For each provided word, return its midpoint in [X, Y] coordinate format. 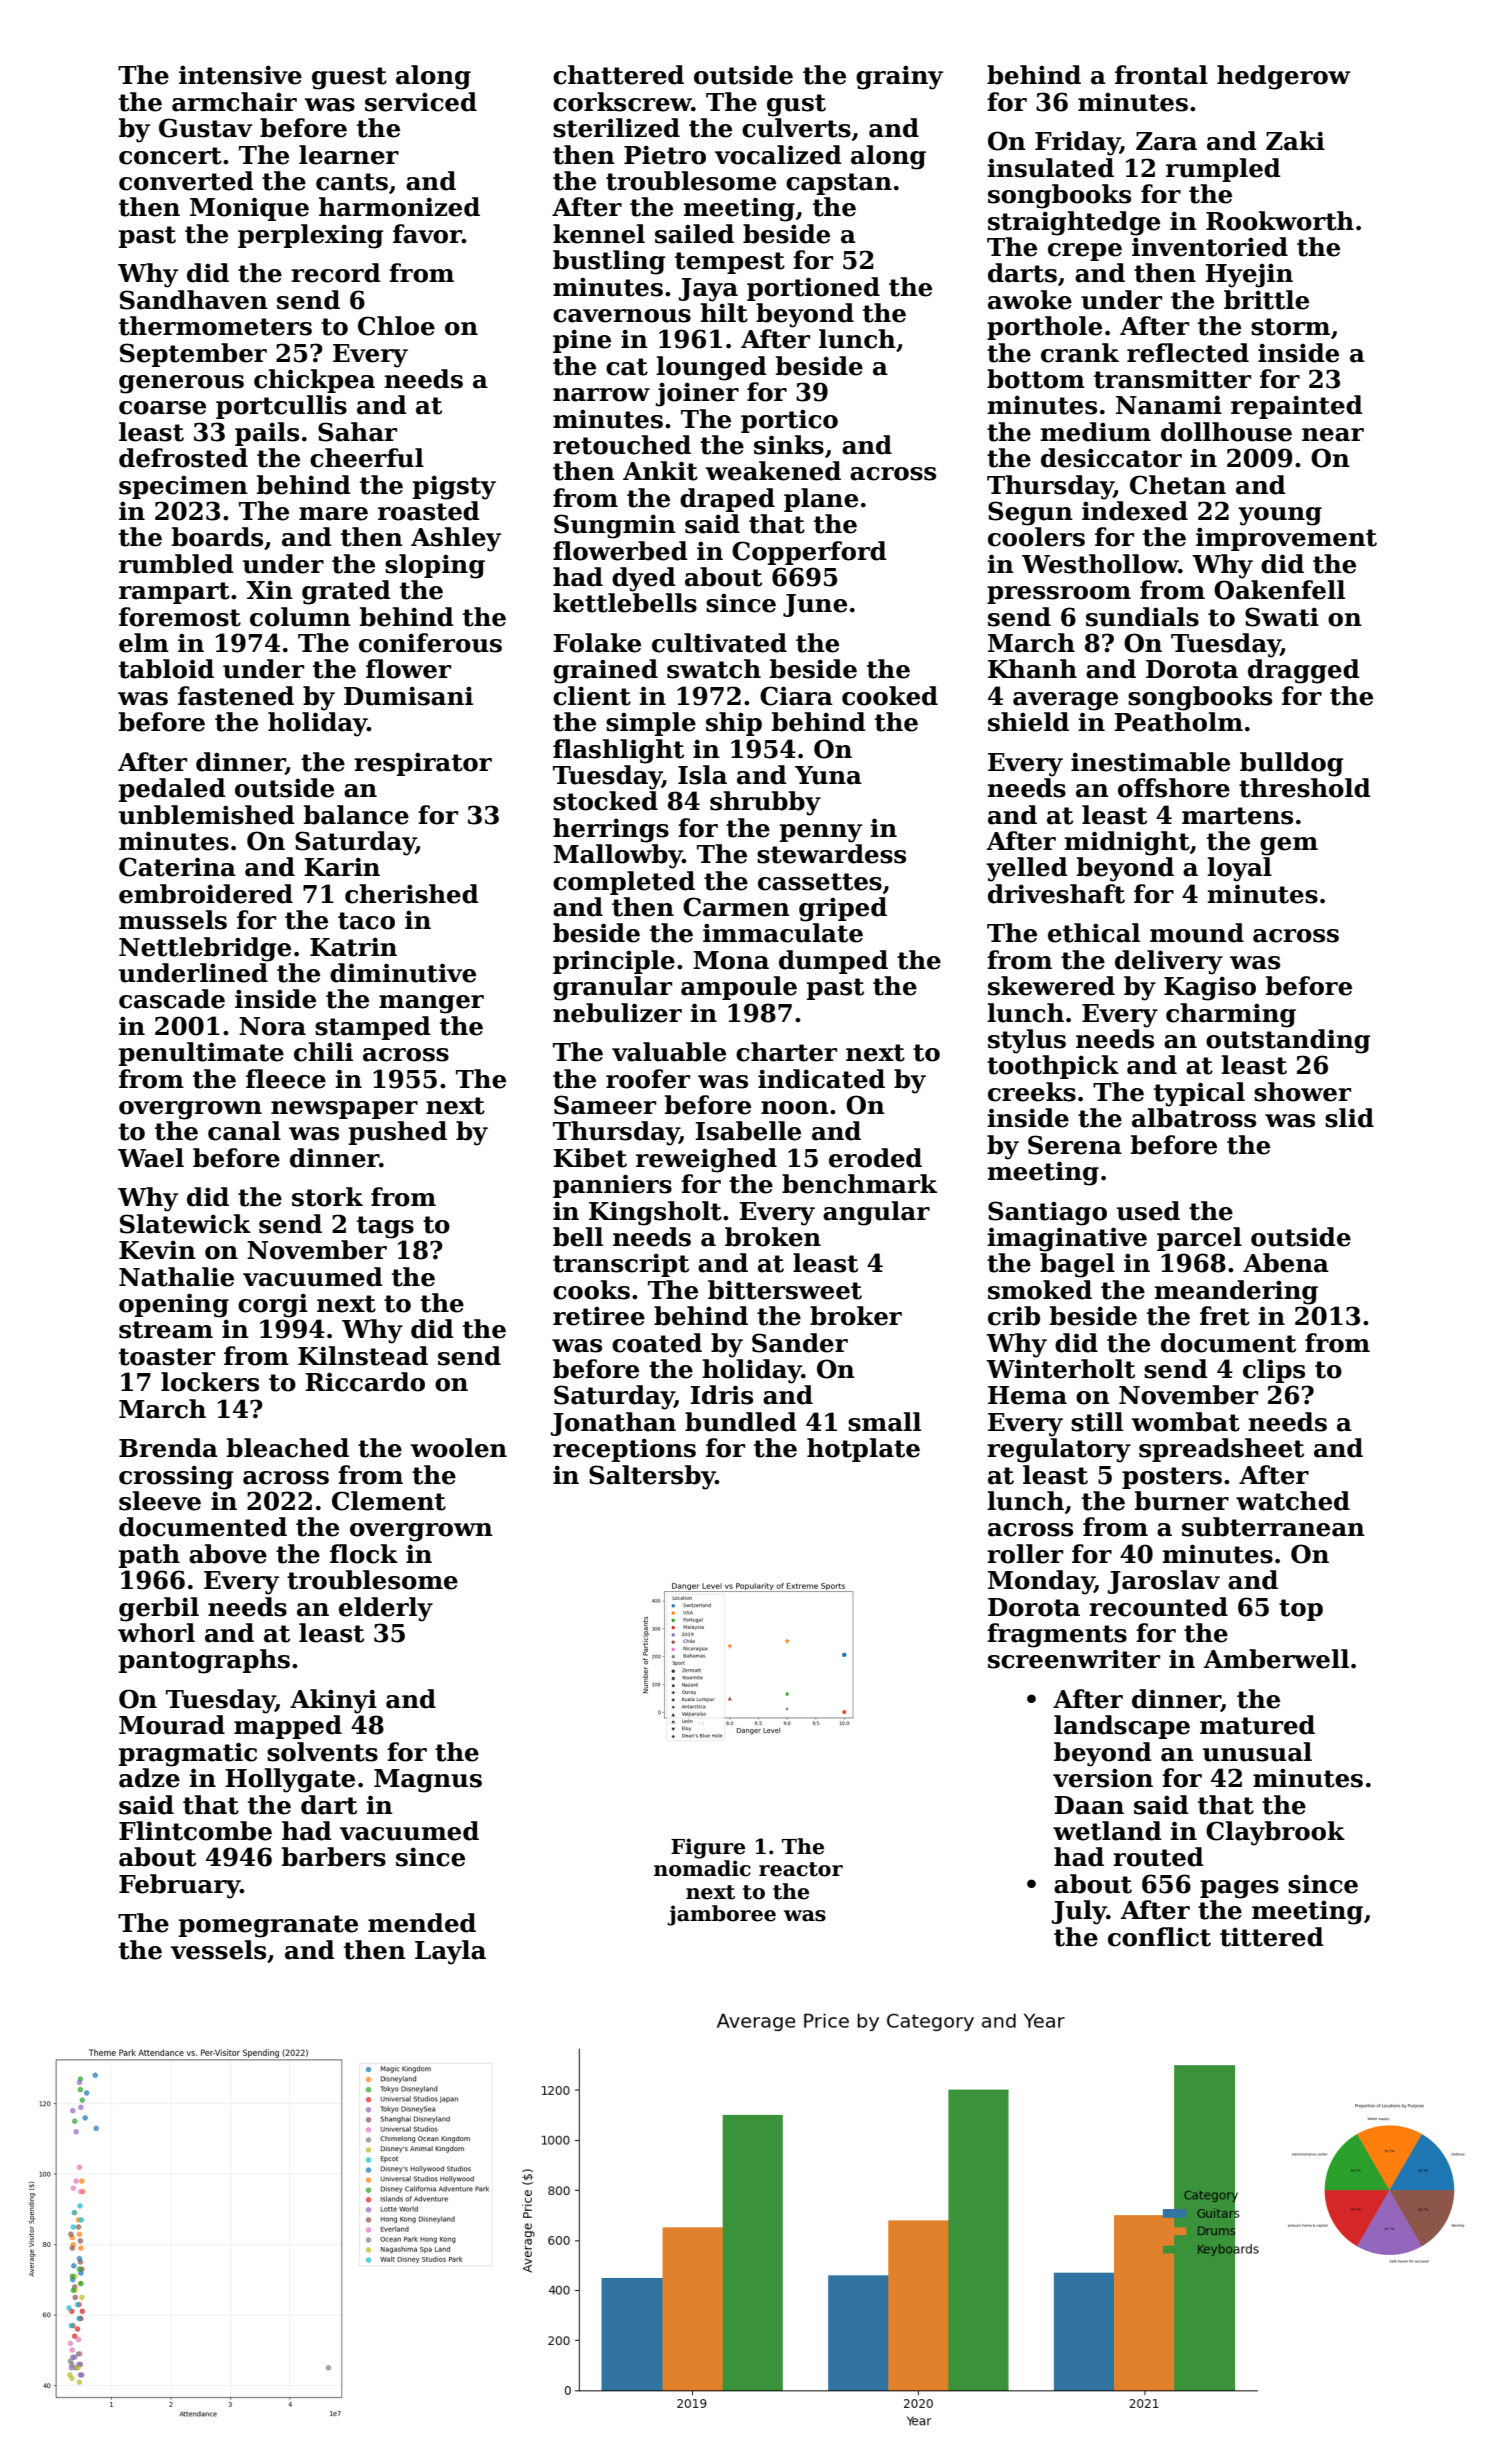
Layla [450, 1952]
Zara [1166, 141]
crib [1014, 1316]
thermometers [215, 326]
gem [1289, 846]
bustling [609, 262]
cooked [890, 696]
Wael [151, 1158]
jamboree [721, 1915]
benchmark [859, 1184]
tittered [1272, 1937]
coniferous [430, 643]
